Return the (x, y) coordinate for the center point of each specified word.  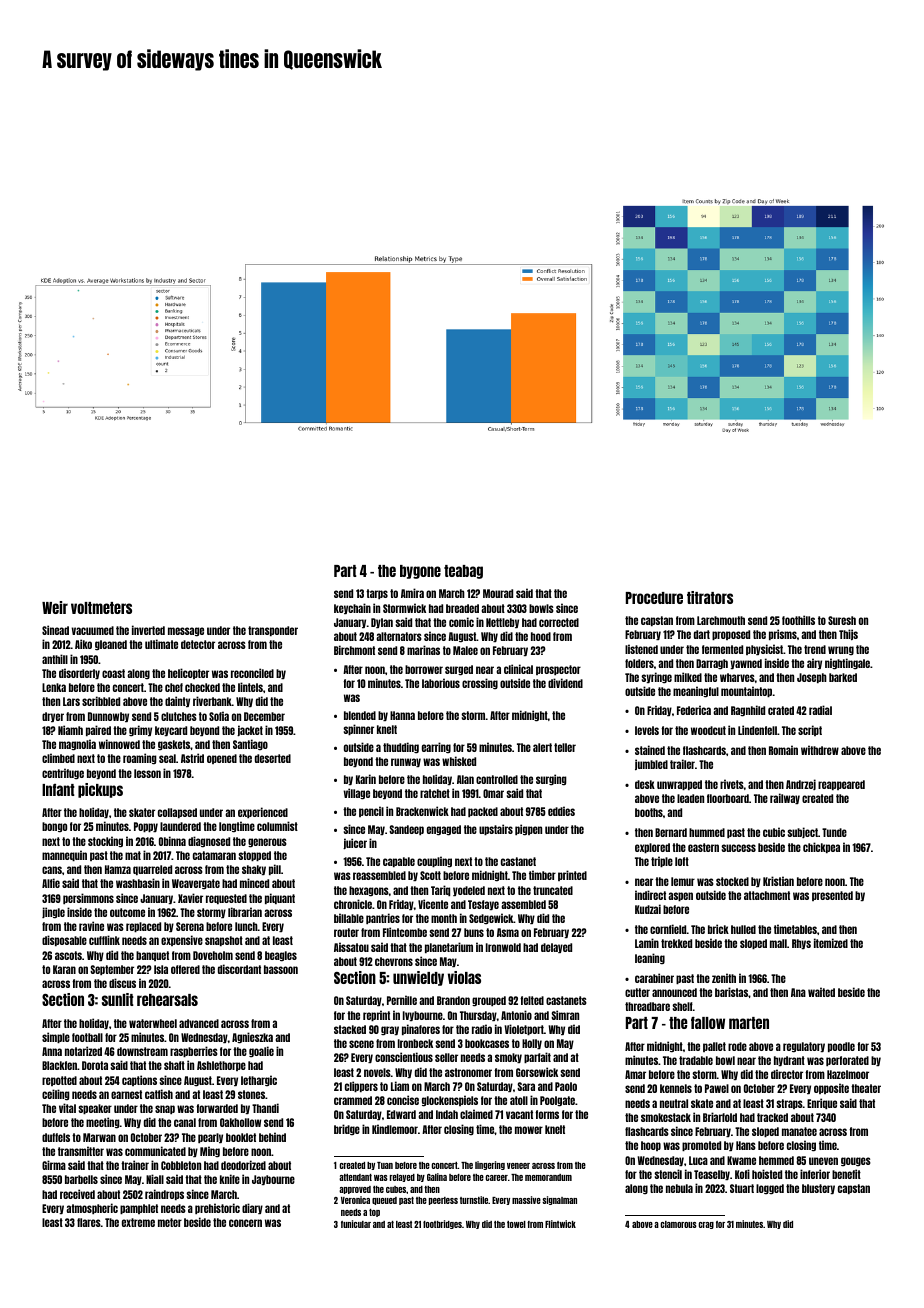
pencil (371, 811)
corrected (559, 622)
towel (516, 1224)
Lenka (54, 687)
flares (89, 1222)
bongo (54, 827)
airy (814, 663)
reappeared (841, 785)
